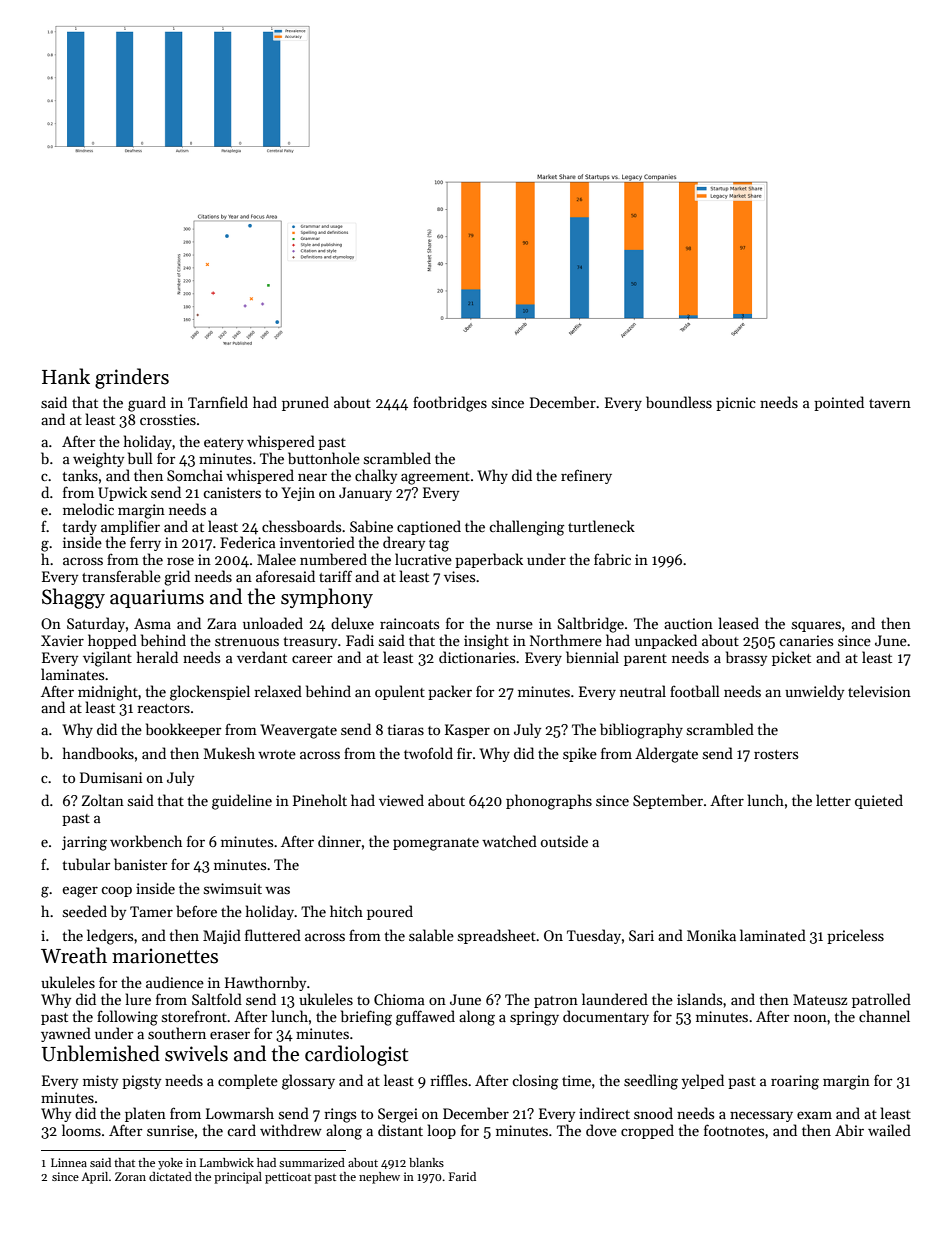 The height and width of the image is (1233, 952). I want to click on Wreath, so click(74, 955).
